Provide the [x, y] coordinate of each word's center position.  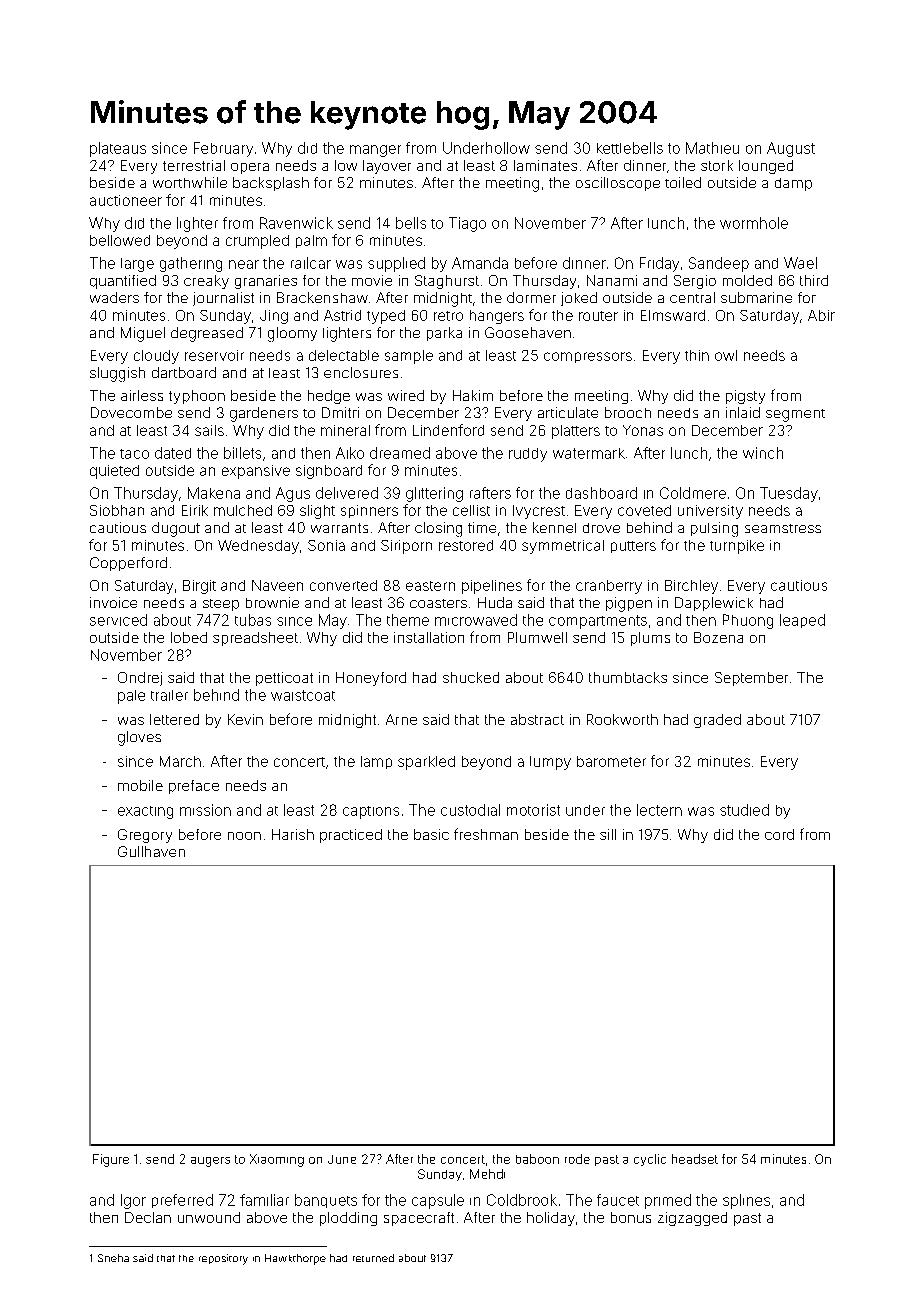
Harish [293, 834]
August [791, 149]
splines [746, 1201]
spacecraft [419, 1219]
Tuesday [789, 494]
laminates [545, 165]
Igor [133, 1201]
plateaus [118, 149]
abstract [537, 719]
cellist [471, 510]
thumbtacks [628, 677]
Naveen [277, 585]
